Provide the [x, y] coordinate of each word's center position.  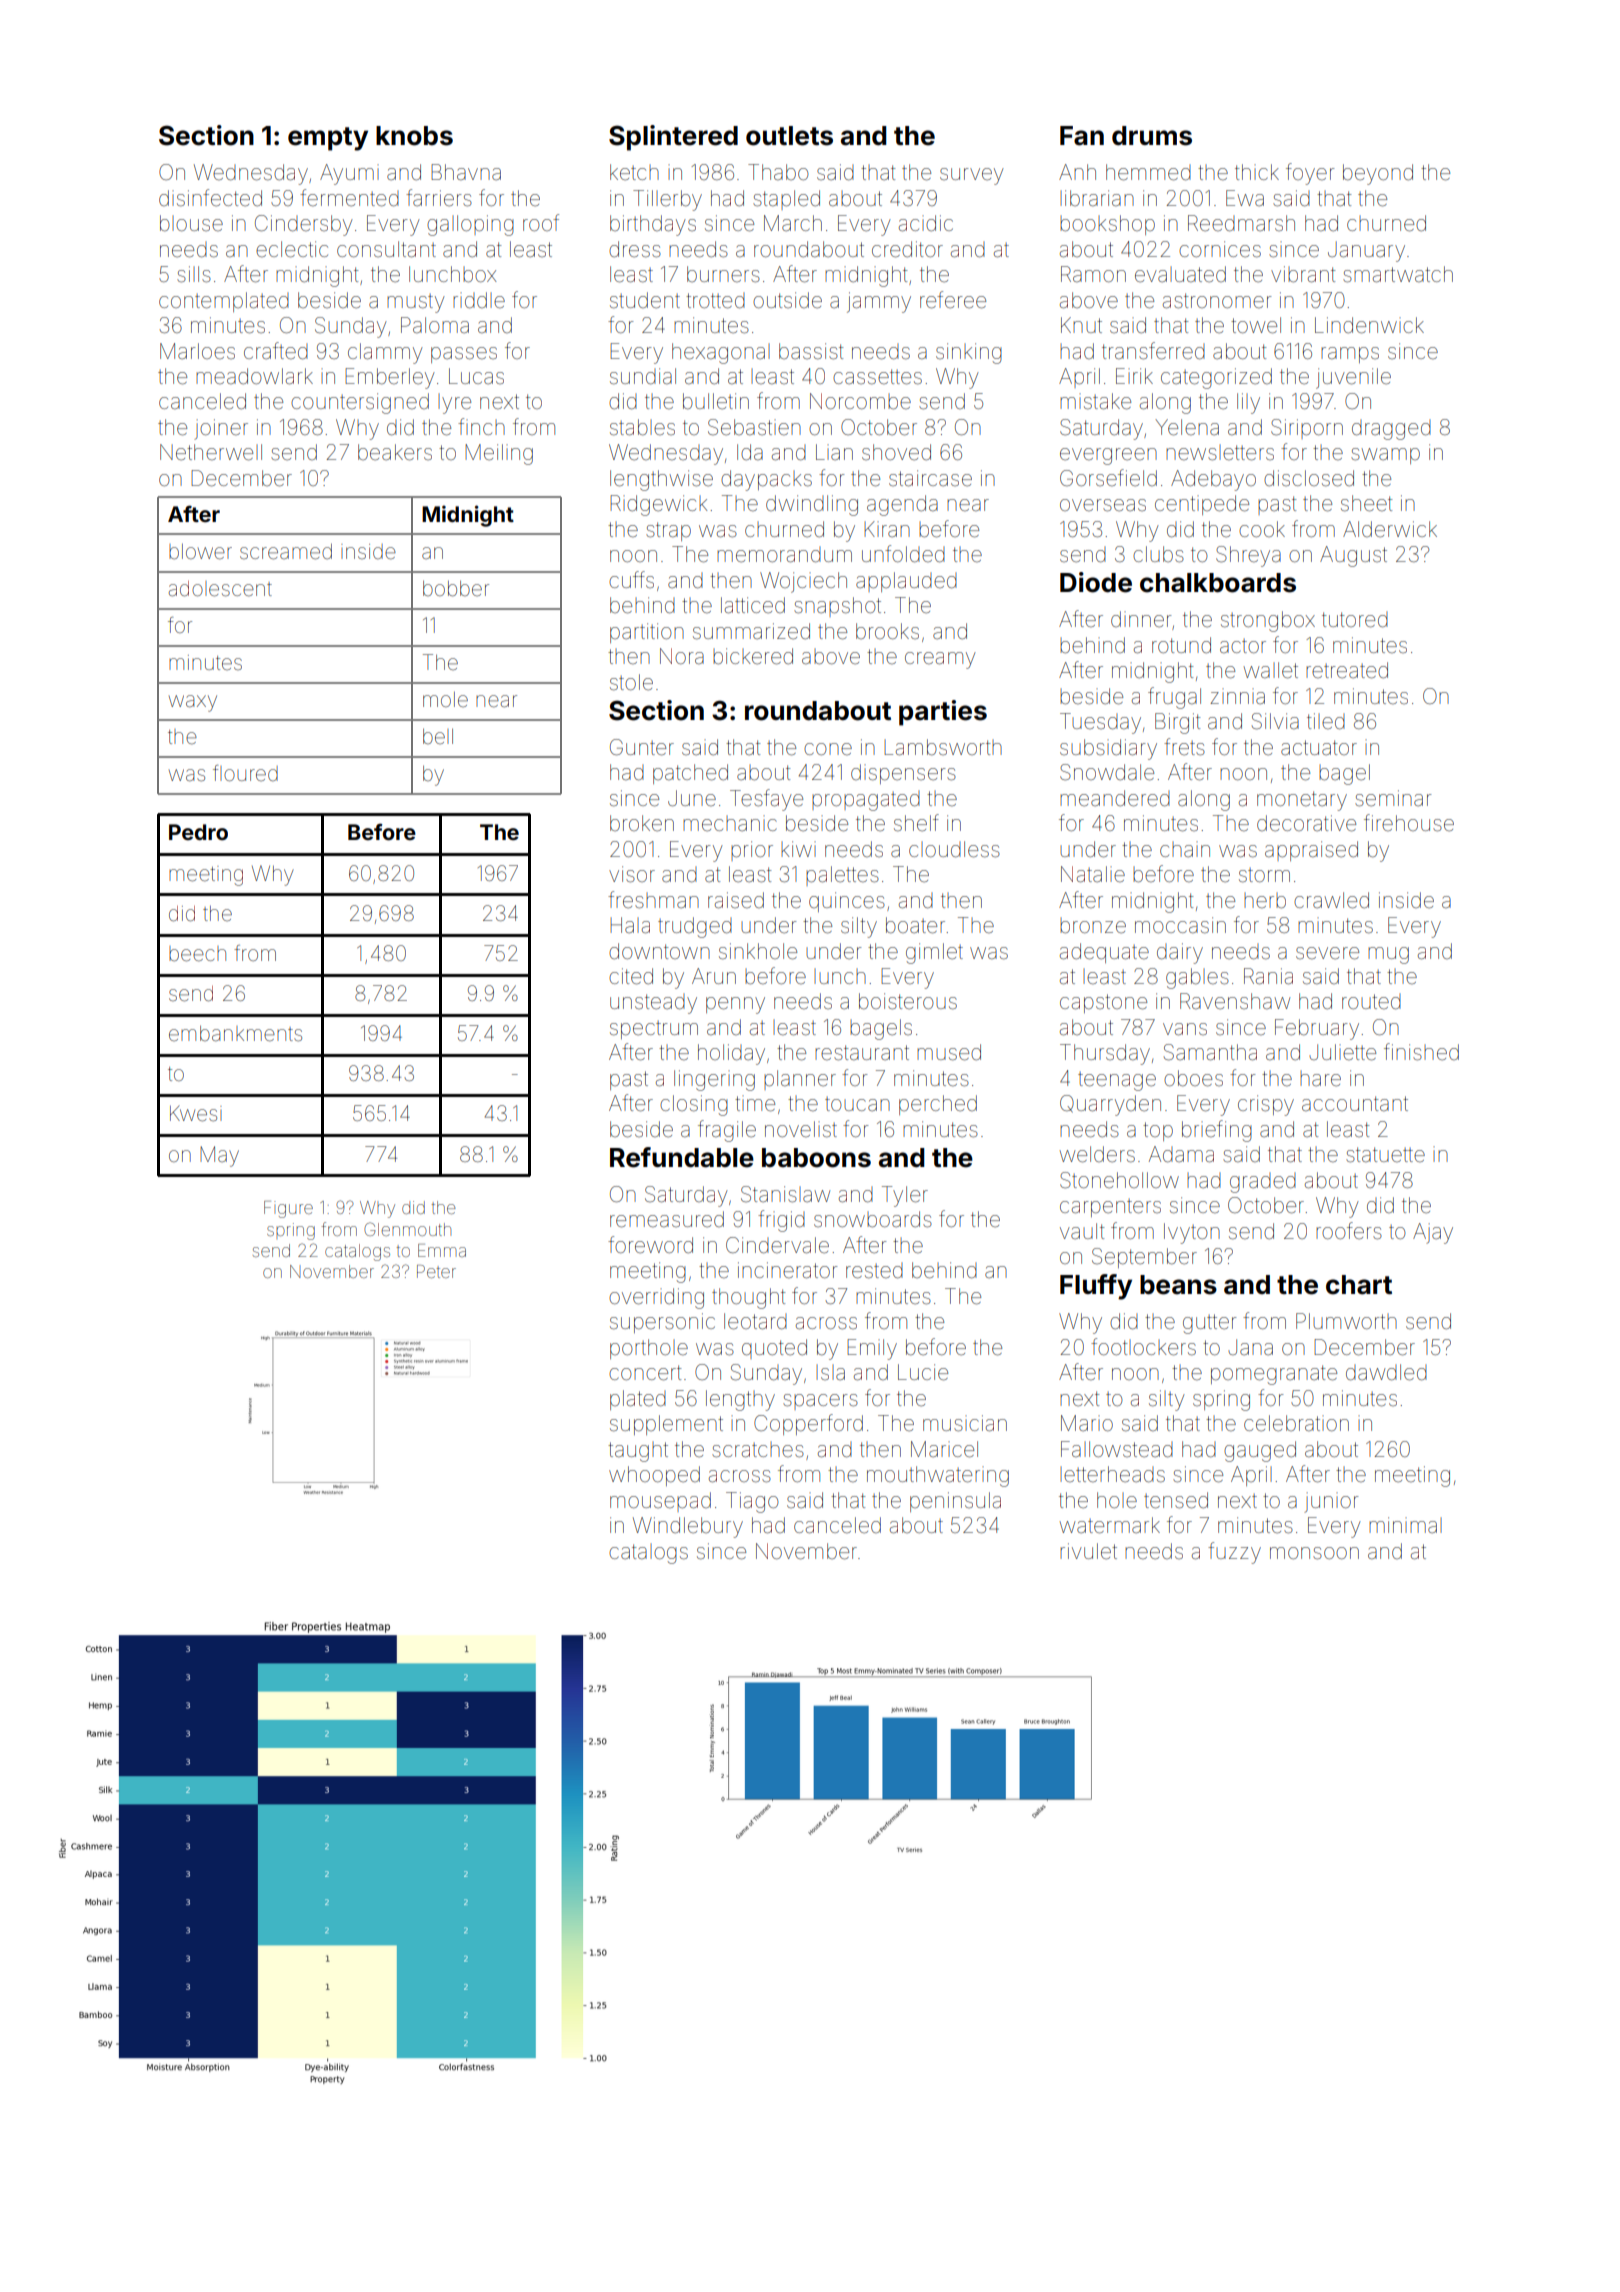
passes [464, 355]
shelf [916, 822]
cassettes [877, 377]
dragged [1391, 430]
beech [197, 954]
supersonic [662, 1323]
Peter [436, 1271]
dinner [1141, 619]
